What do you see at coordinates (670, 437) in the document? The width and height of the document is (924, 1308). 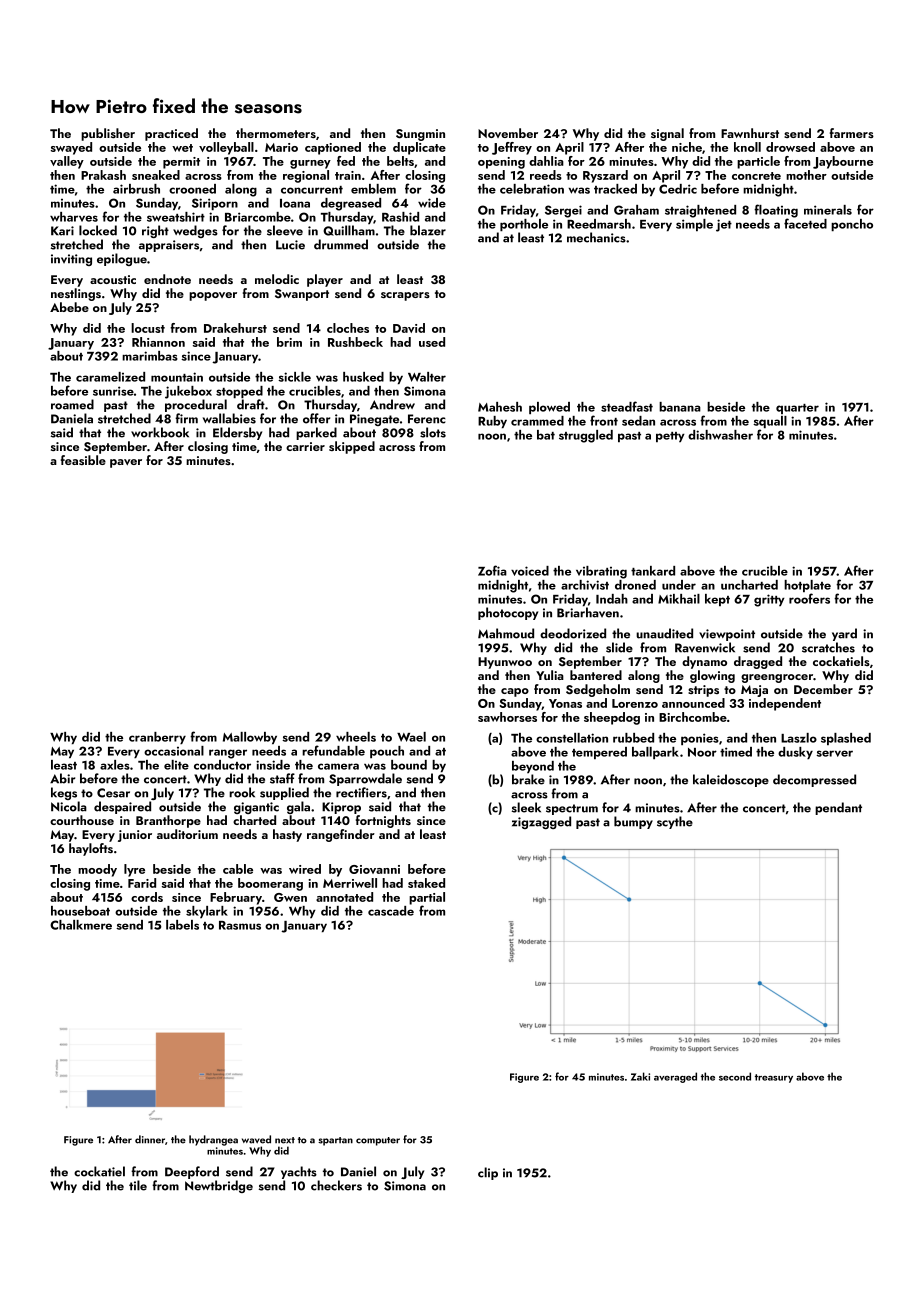 I see `petty` at bounding box center [670, 437].
